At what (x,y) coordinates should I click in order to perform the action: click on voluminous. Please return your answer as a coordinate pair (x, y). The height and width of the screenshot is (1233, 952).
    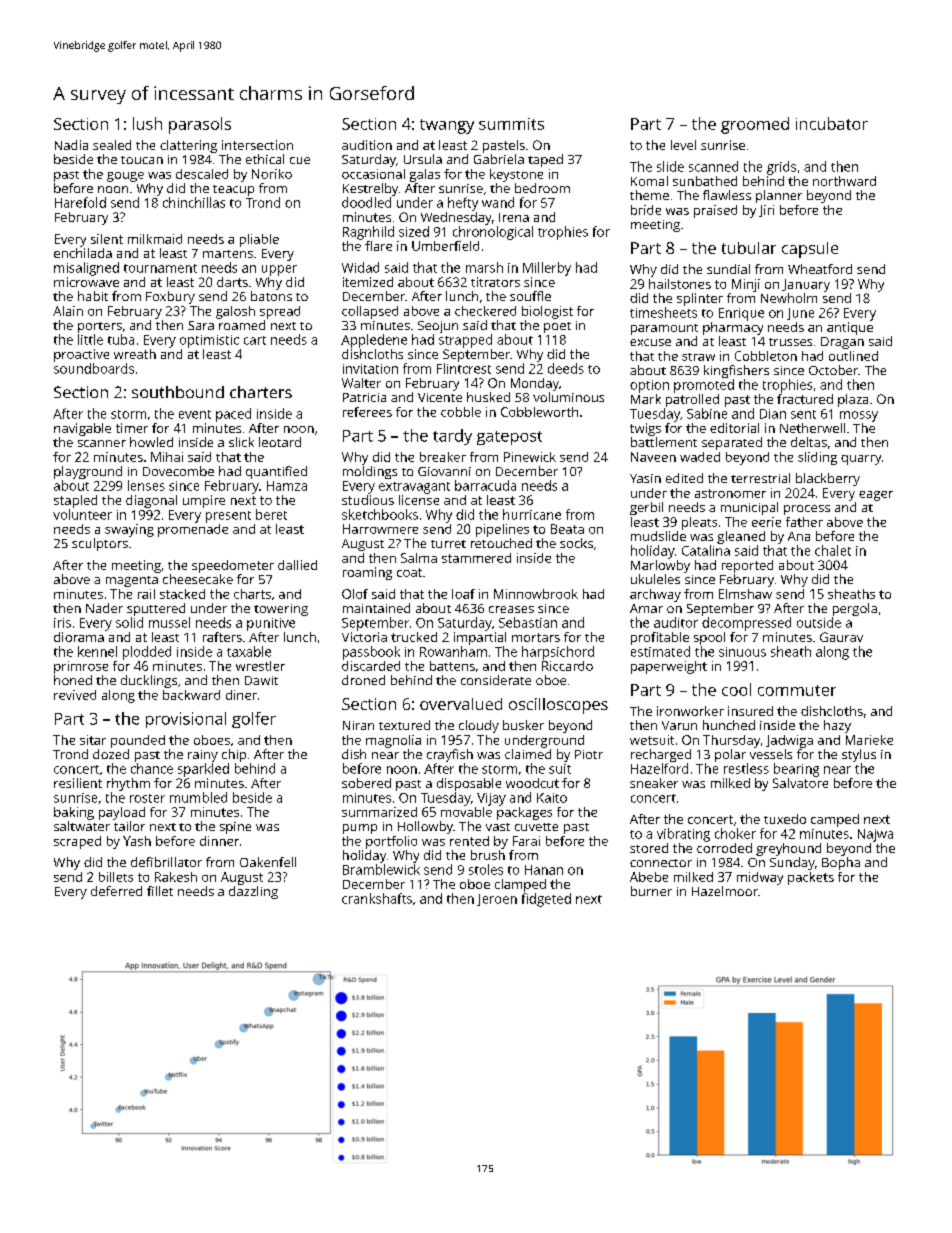
    Looking at the image, I should click on (568, 397).
